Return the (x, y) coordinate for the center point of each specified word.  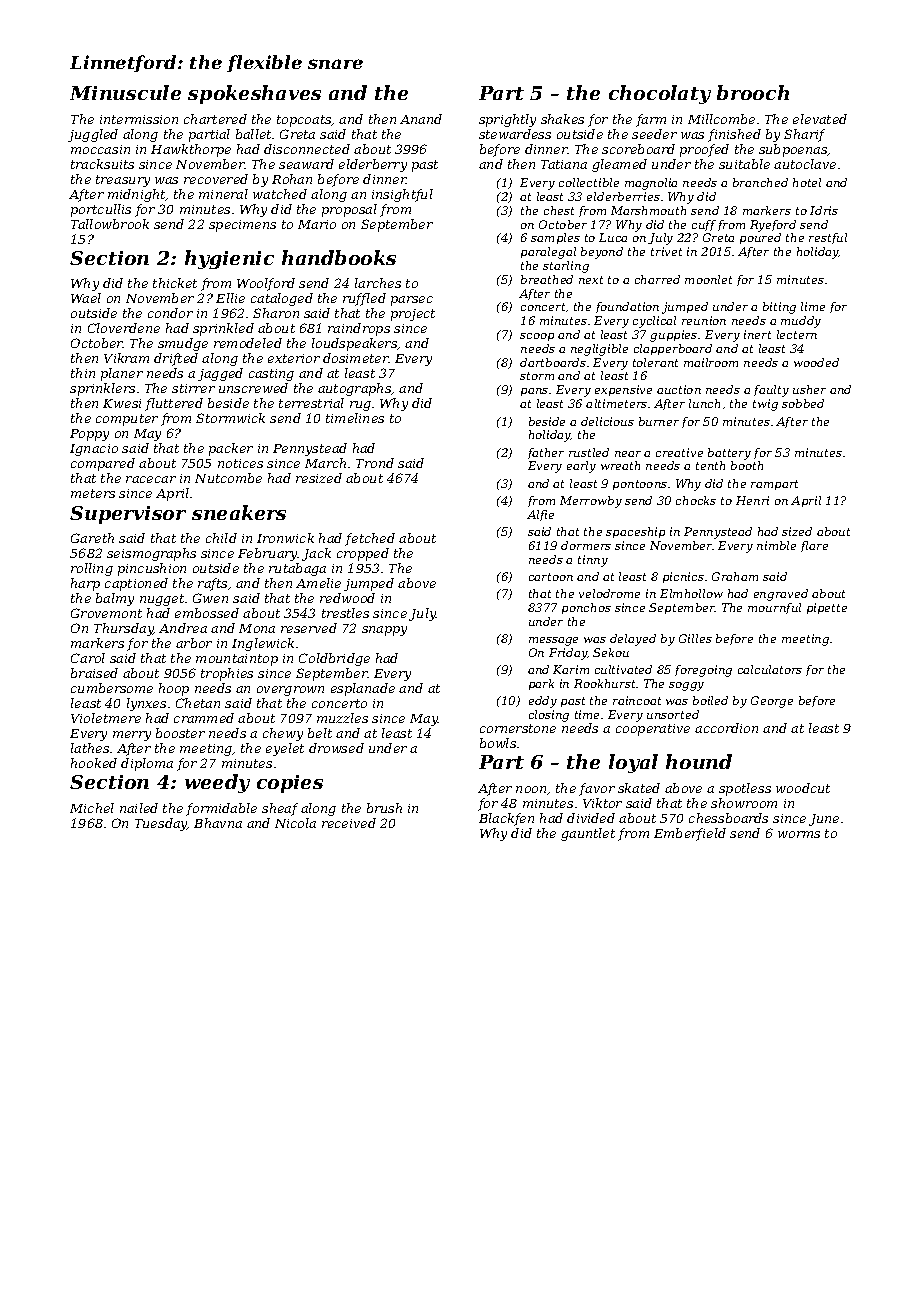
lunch (704, 403)
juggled (93, 135)
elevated (820, 119)
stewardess (515, 134)
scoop (537, 337)
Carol (88, 658)
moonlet (708, 279)
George (772, 702)
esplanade (363, 689)
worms (799, 834)
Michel (92, 808)
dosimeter (356, 358)
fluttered (174, 404)
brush (384, 808)
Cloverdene (124, 328)
